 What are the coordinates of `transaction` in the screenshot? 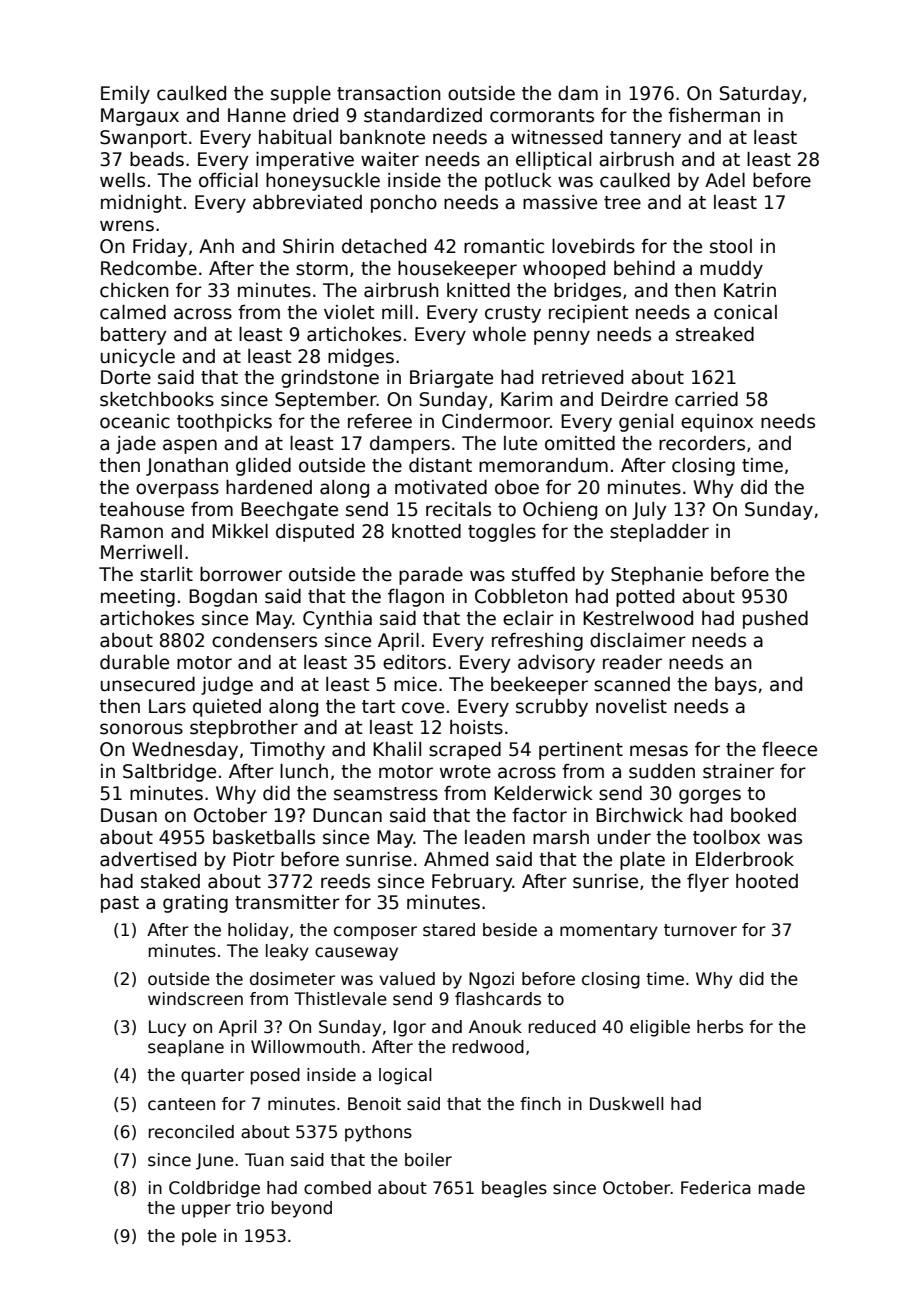 It's located at (389, 93).
